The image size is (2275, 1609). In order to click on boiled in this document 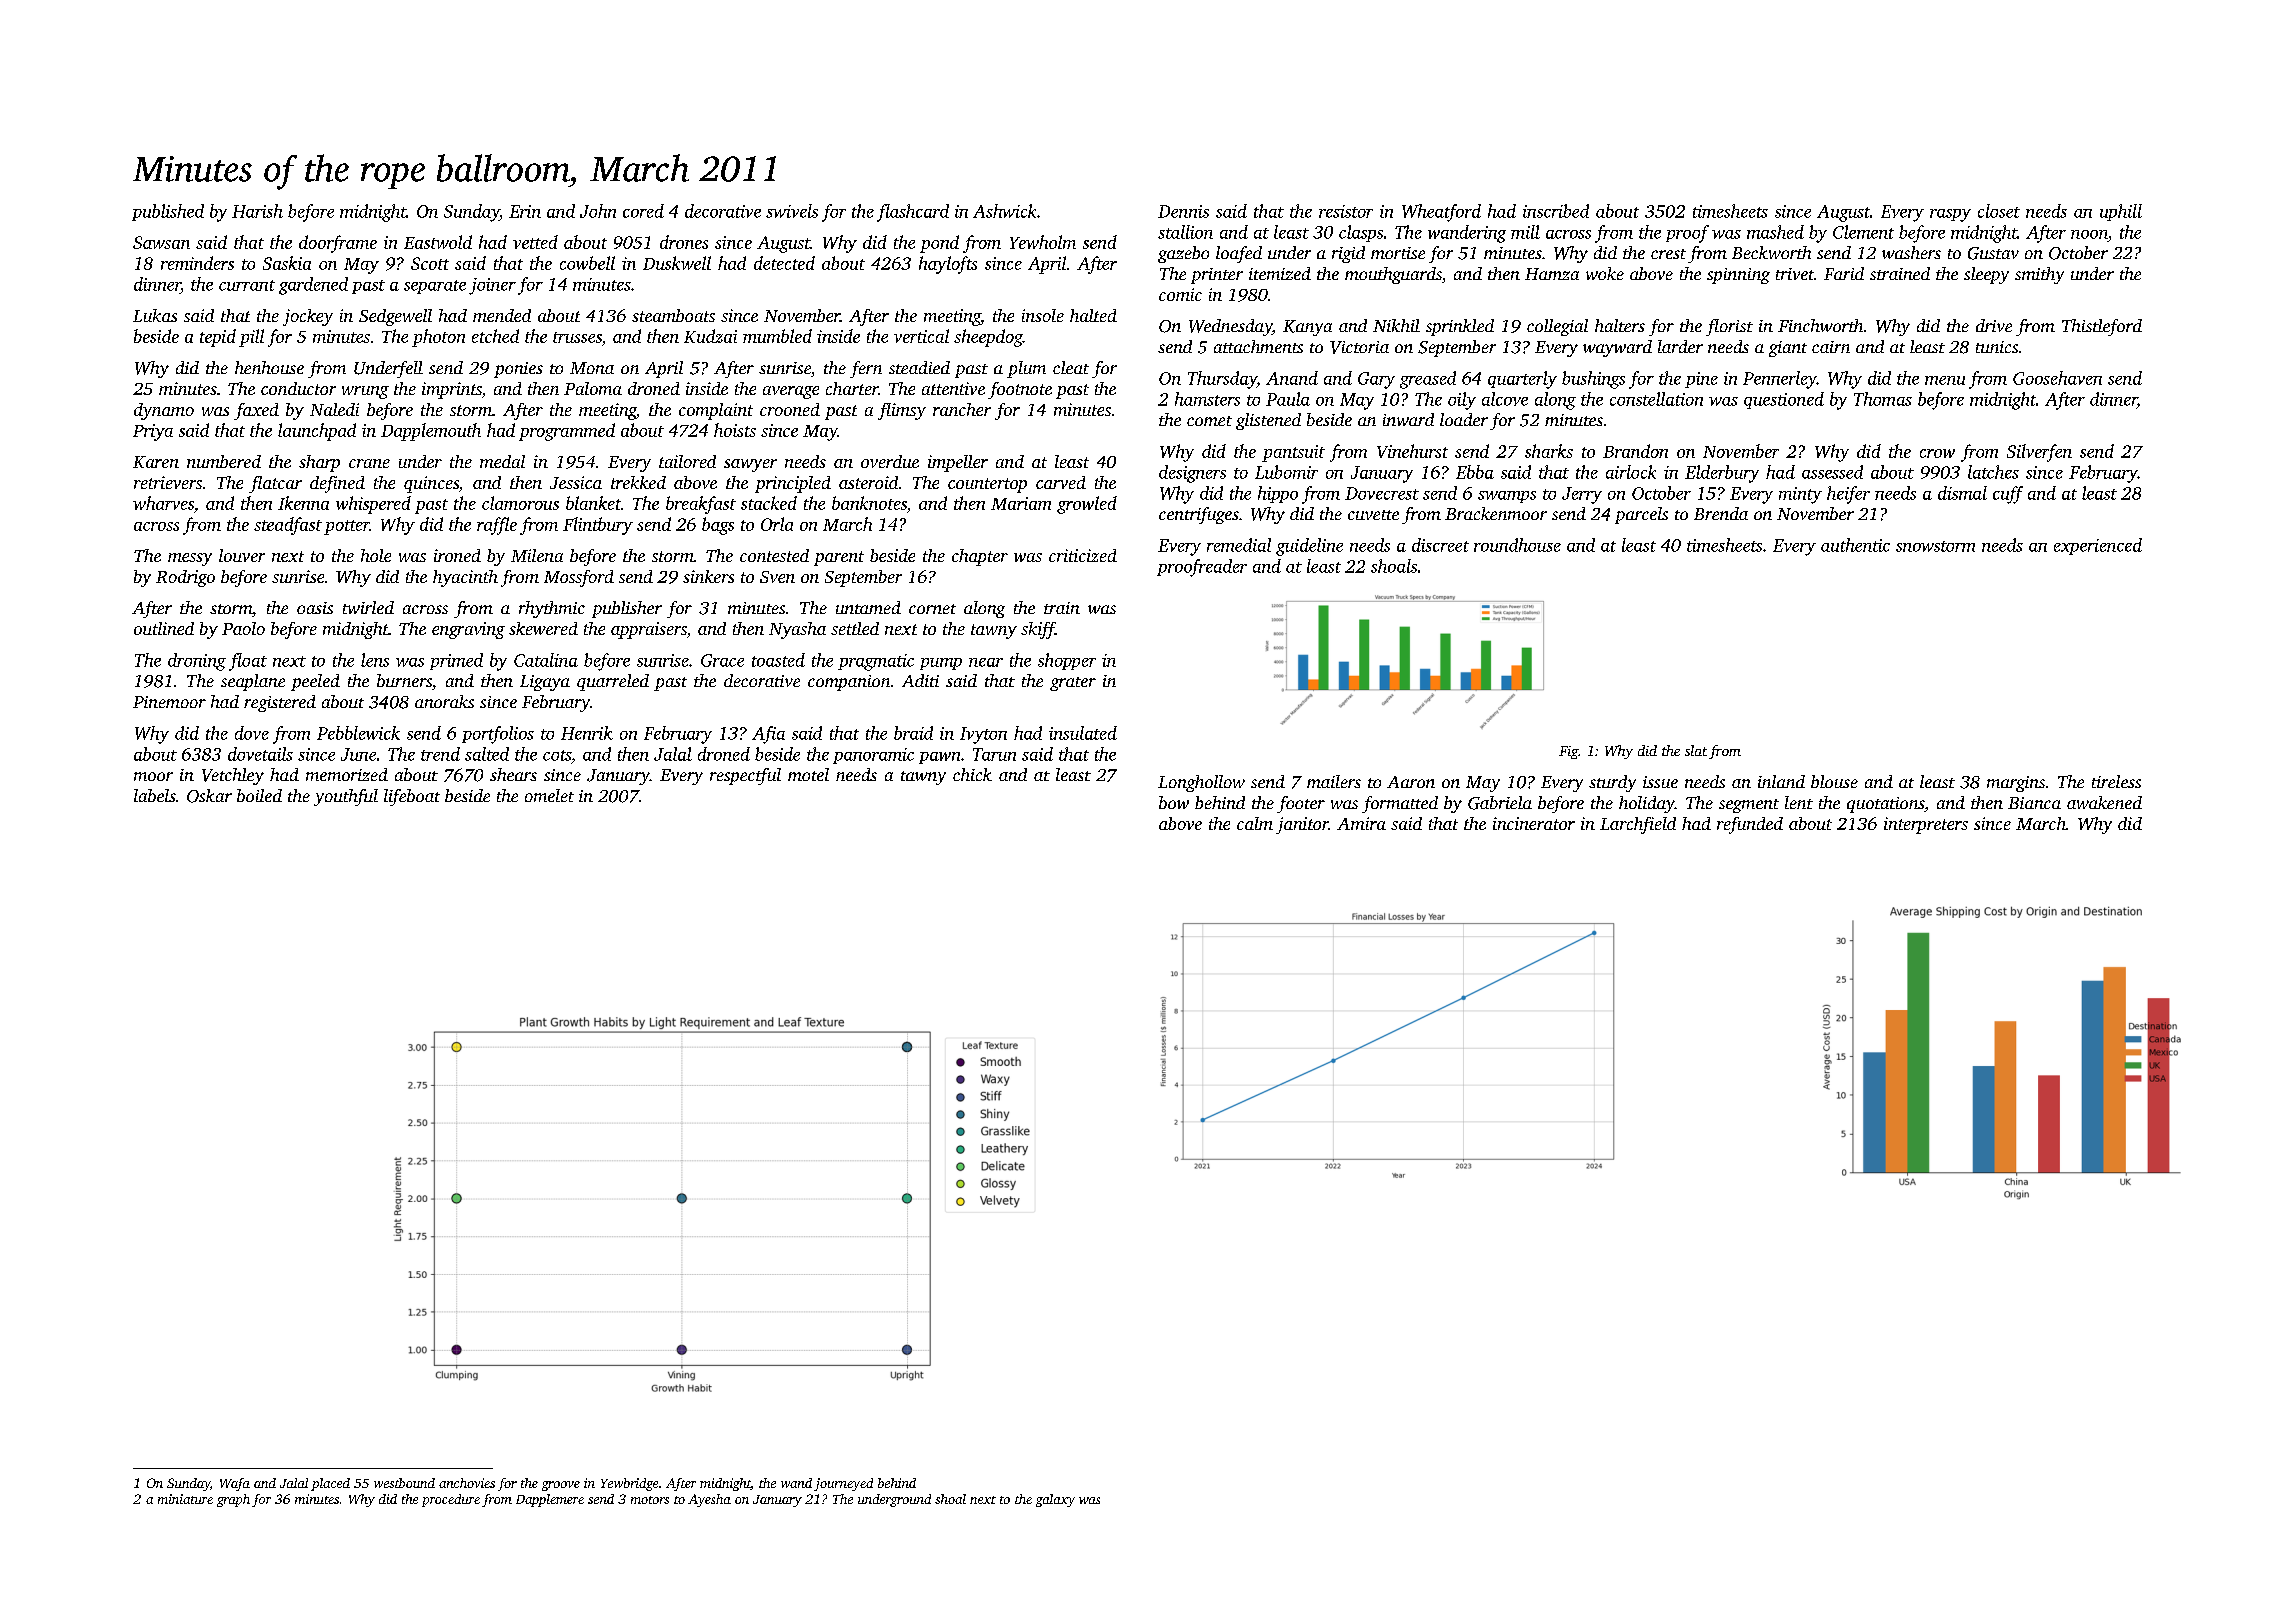, I will do `click(259, 795)`.
